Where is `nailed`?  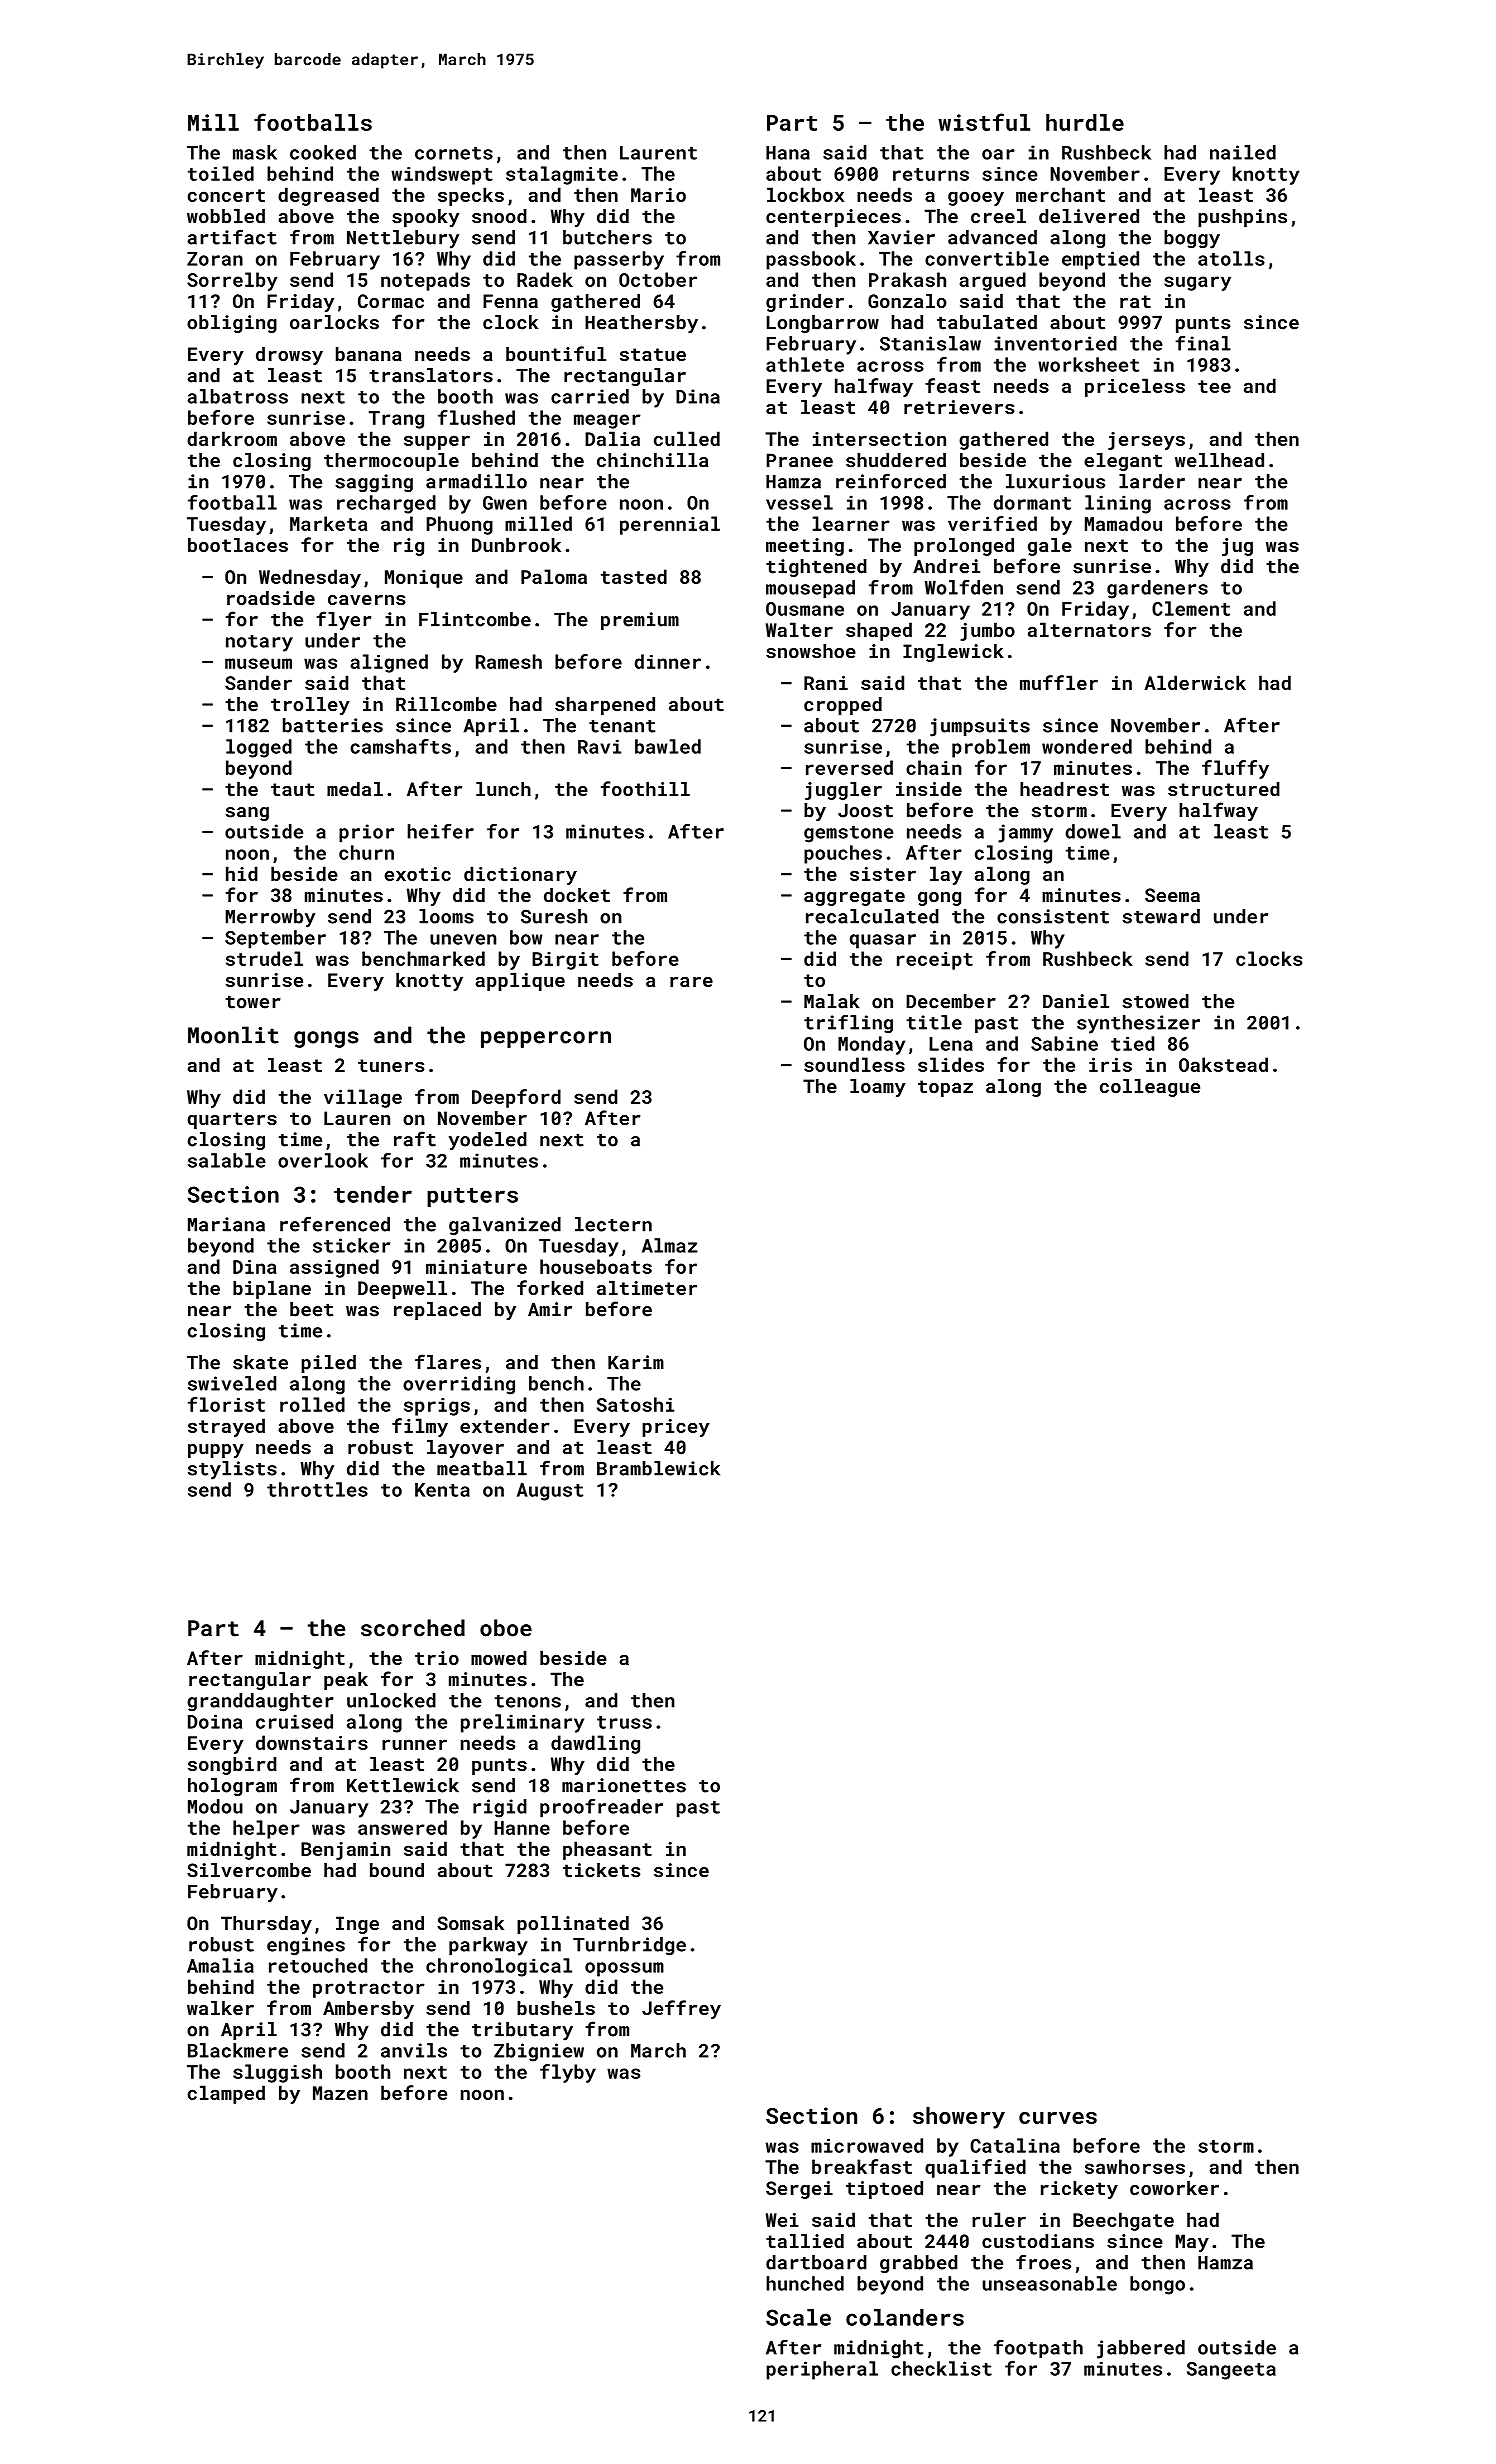
nailed is located at coordinates (1243, 152).
